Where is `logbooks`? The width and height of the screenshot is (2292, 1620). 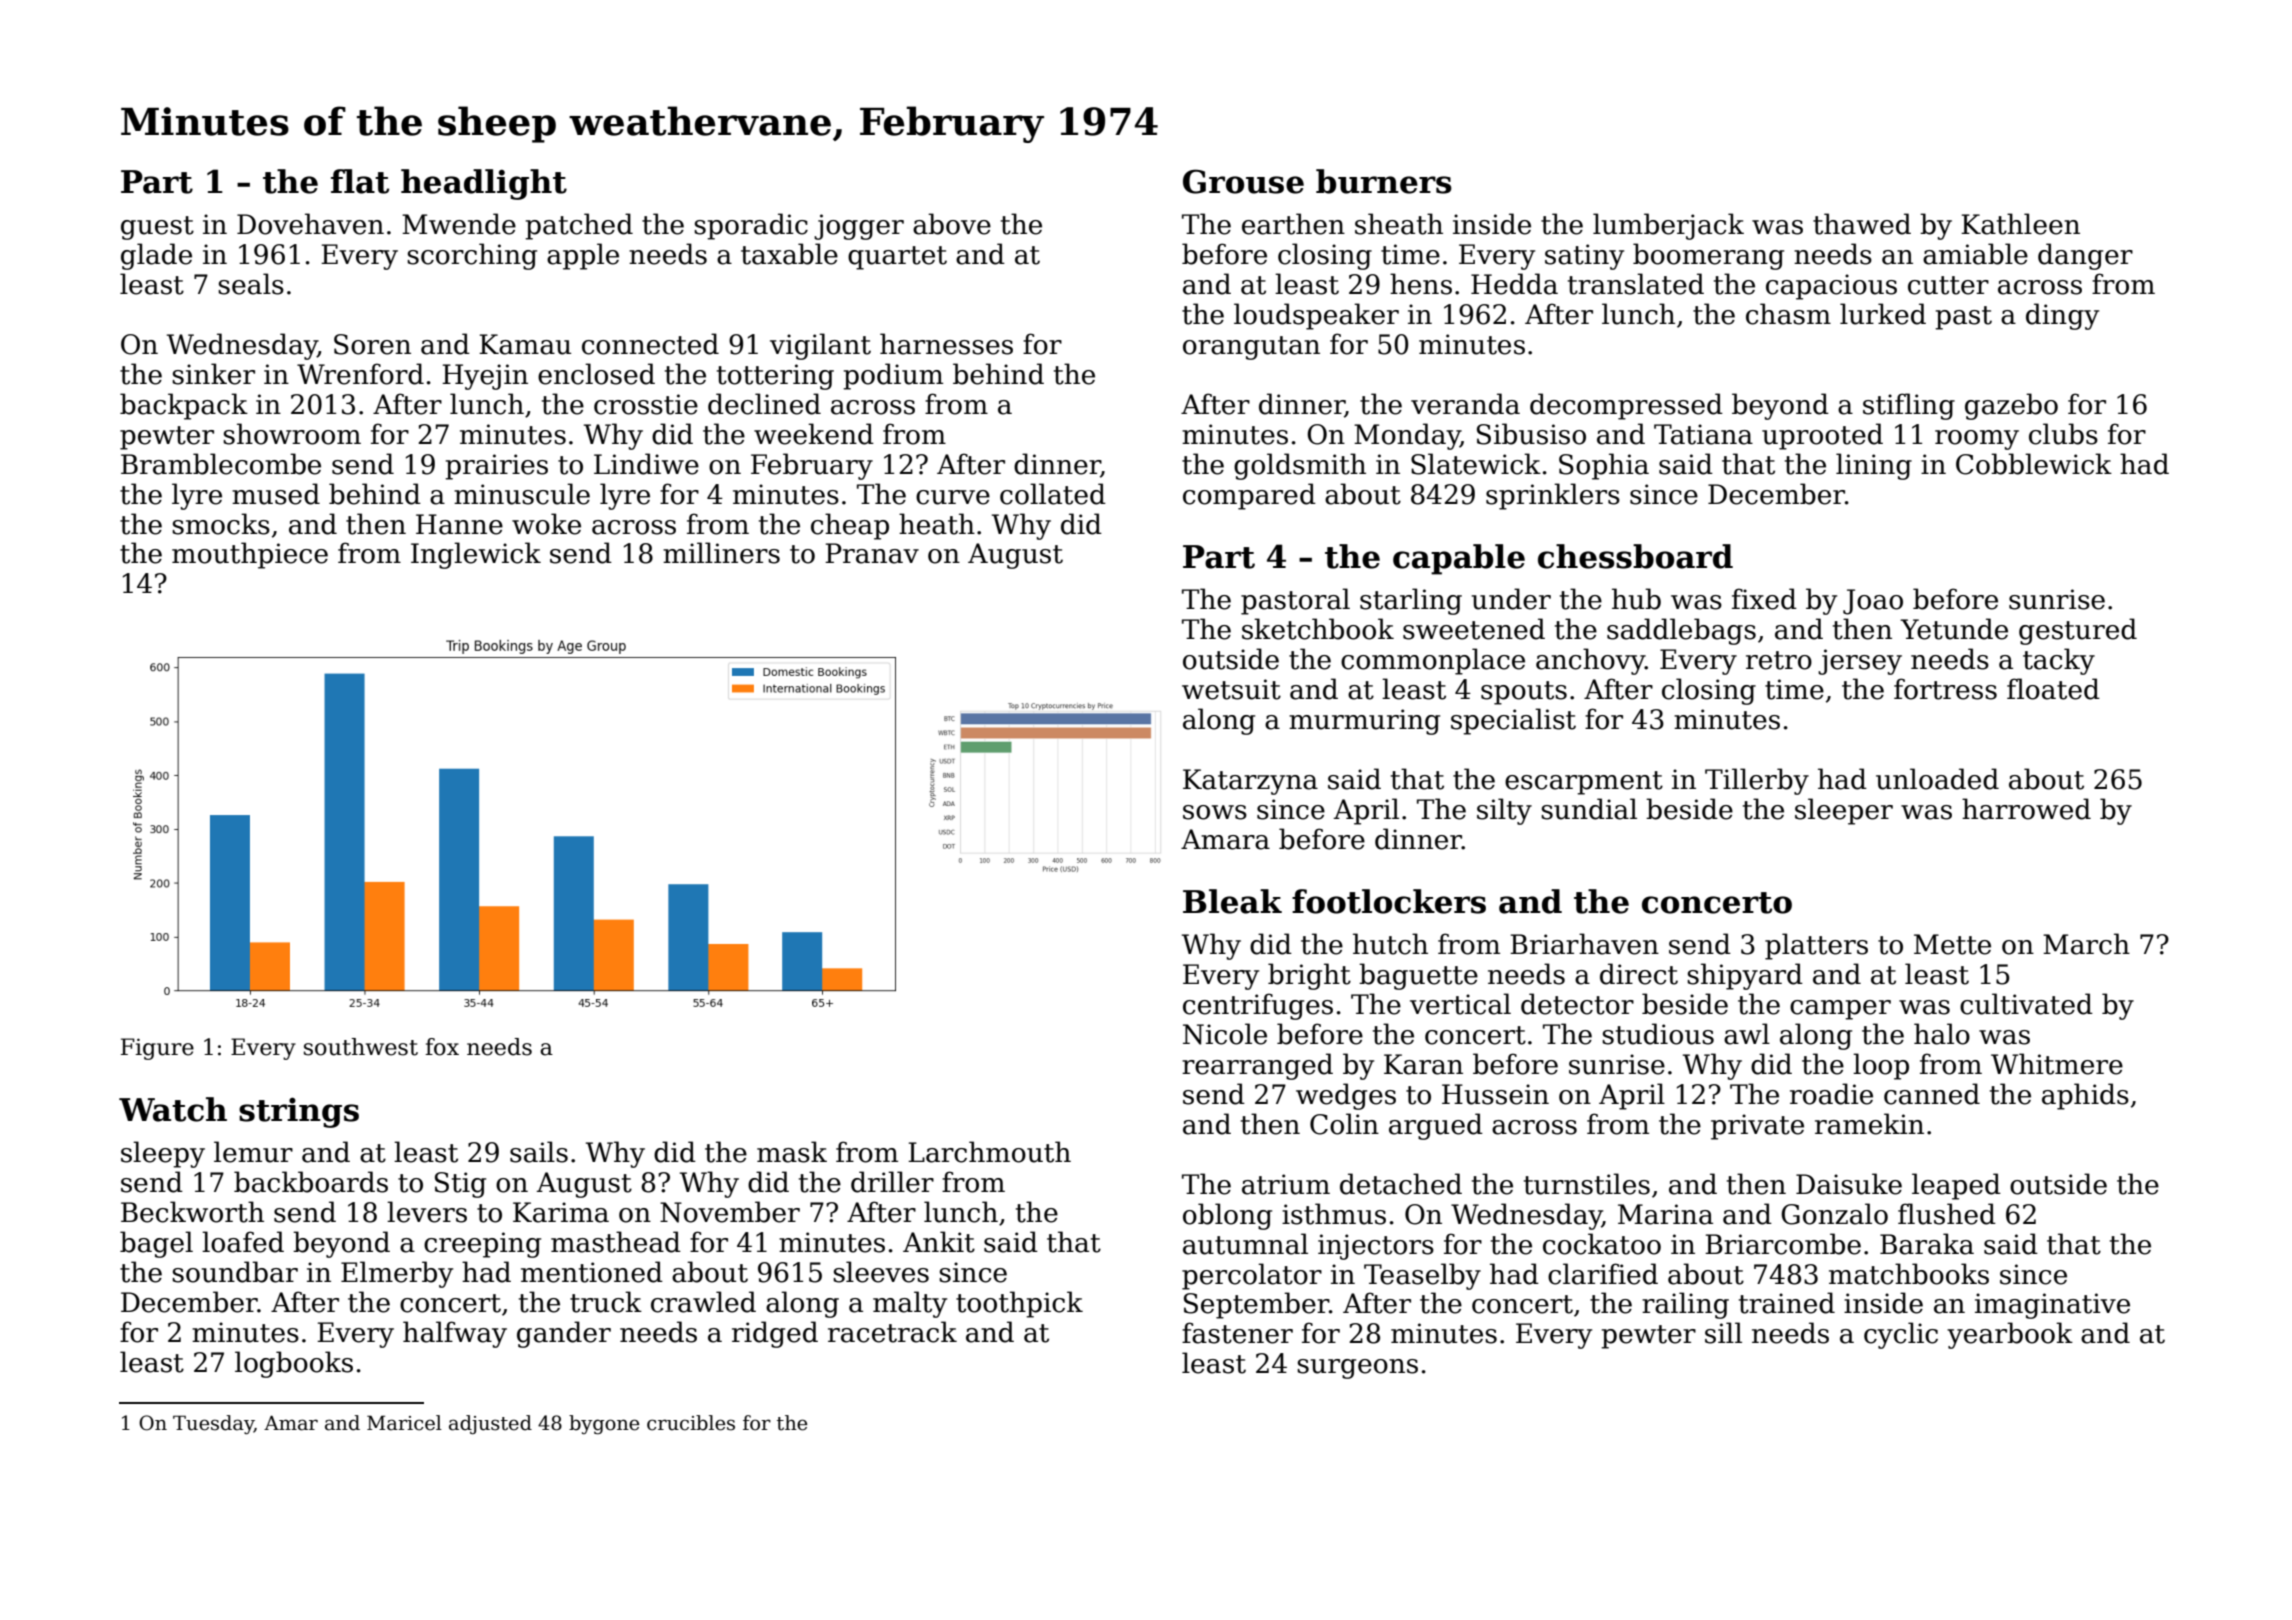
logbooks is located at coordinates (294, 1364).
